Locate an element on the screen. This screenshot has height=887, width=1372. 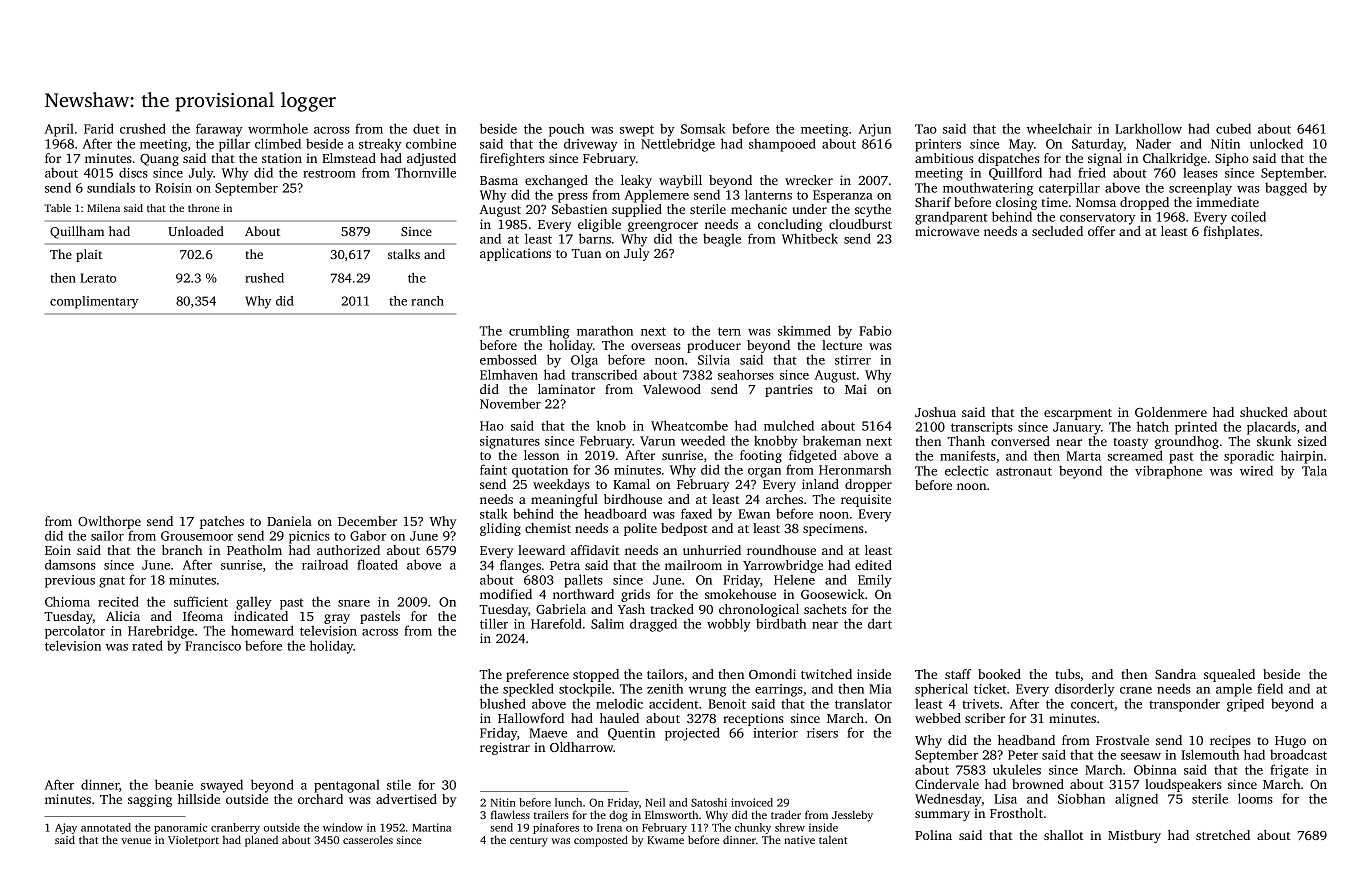
planed is located at coordinates (261, 841).
